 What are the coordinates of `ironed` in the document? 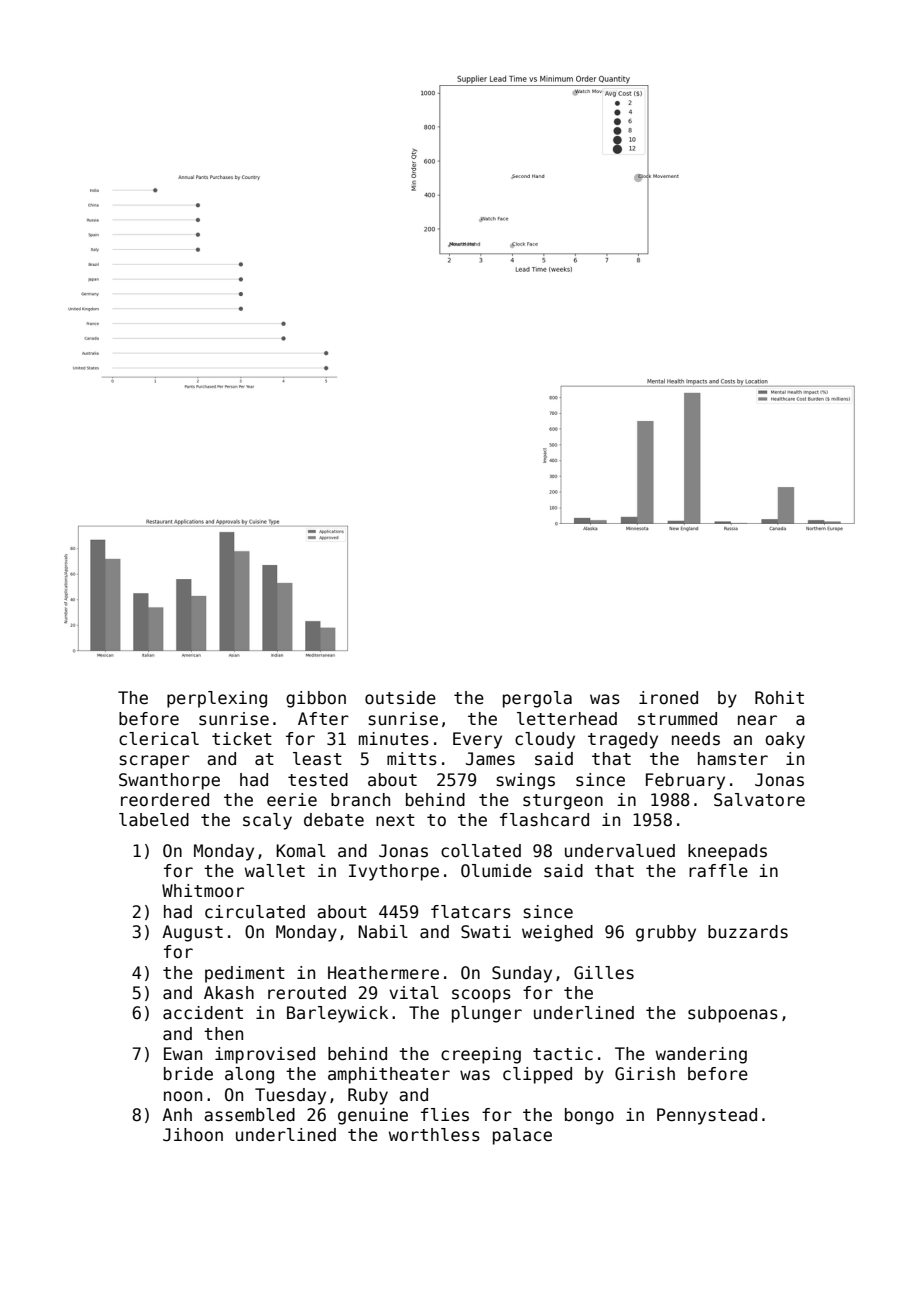 It's located at (668, 698).
